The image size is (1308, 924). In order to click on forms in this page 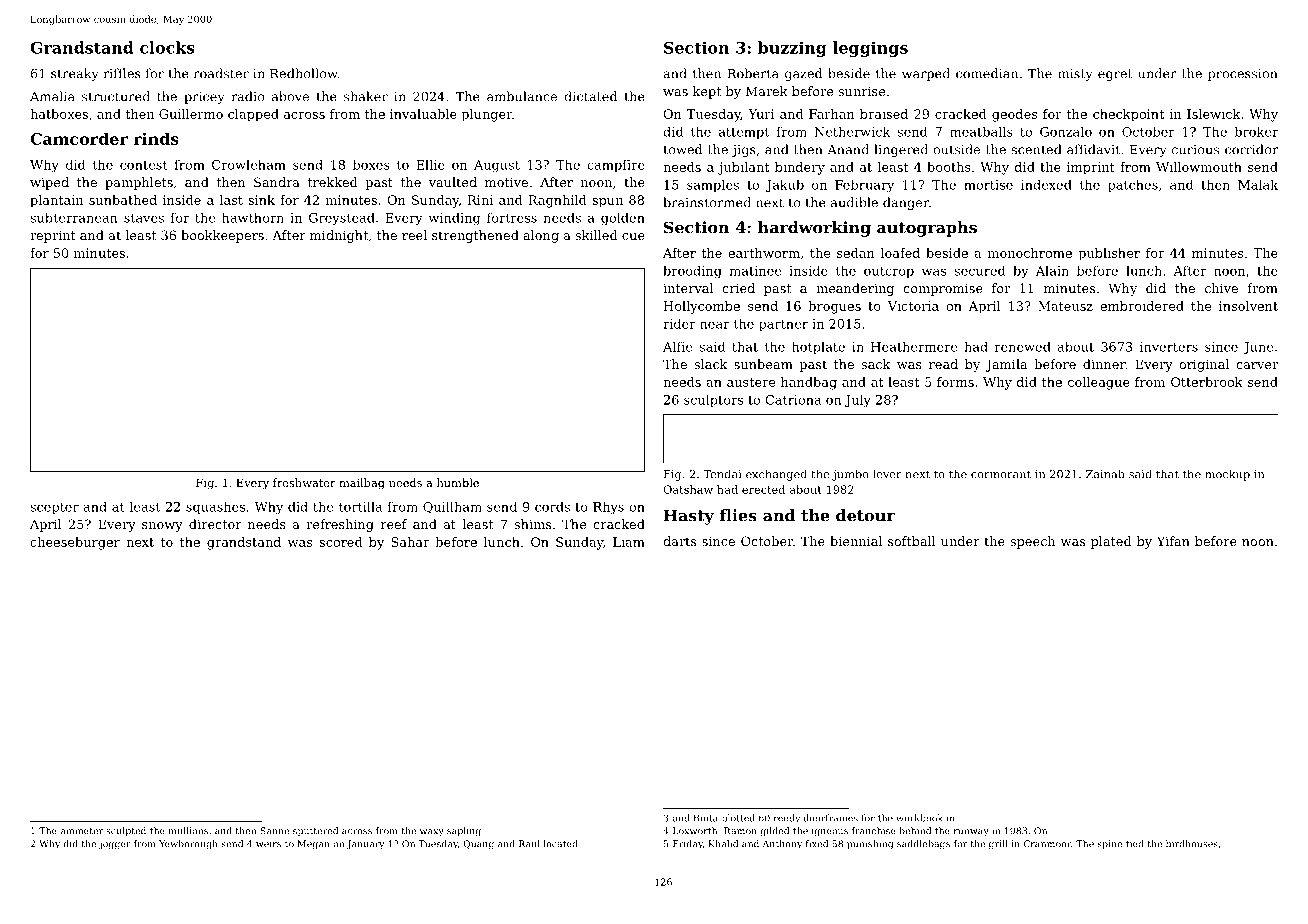, I will do `click(955, 382)`.
